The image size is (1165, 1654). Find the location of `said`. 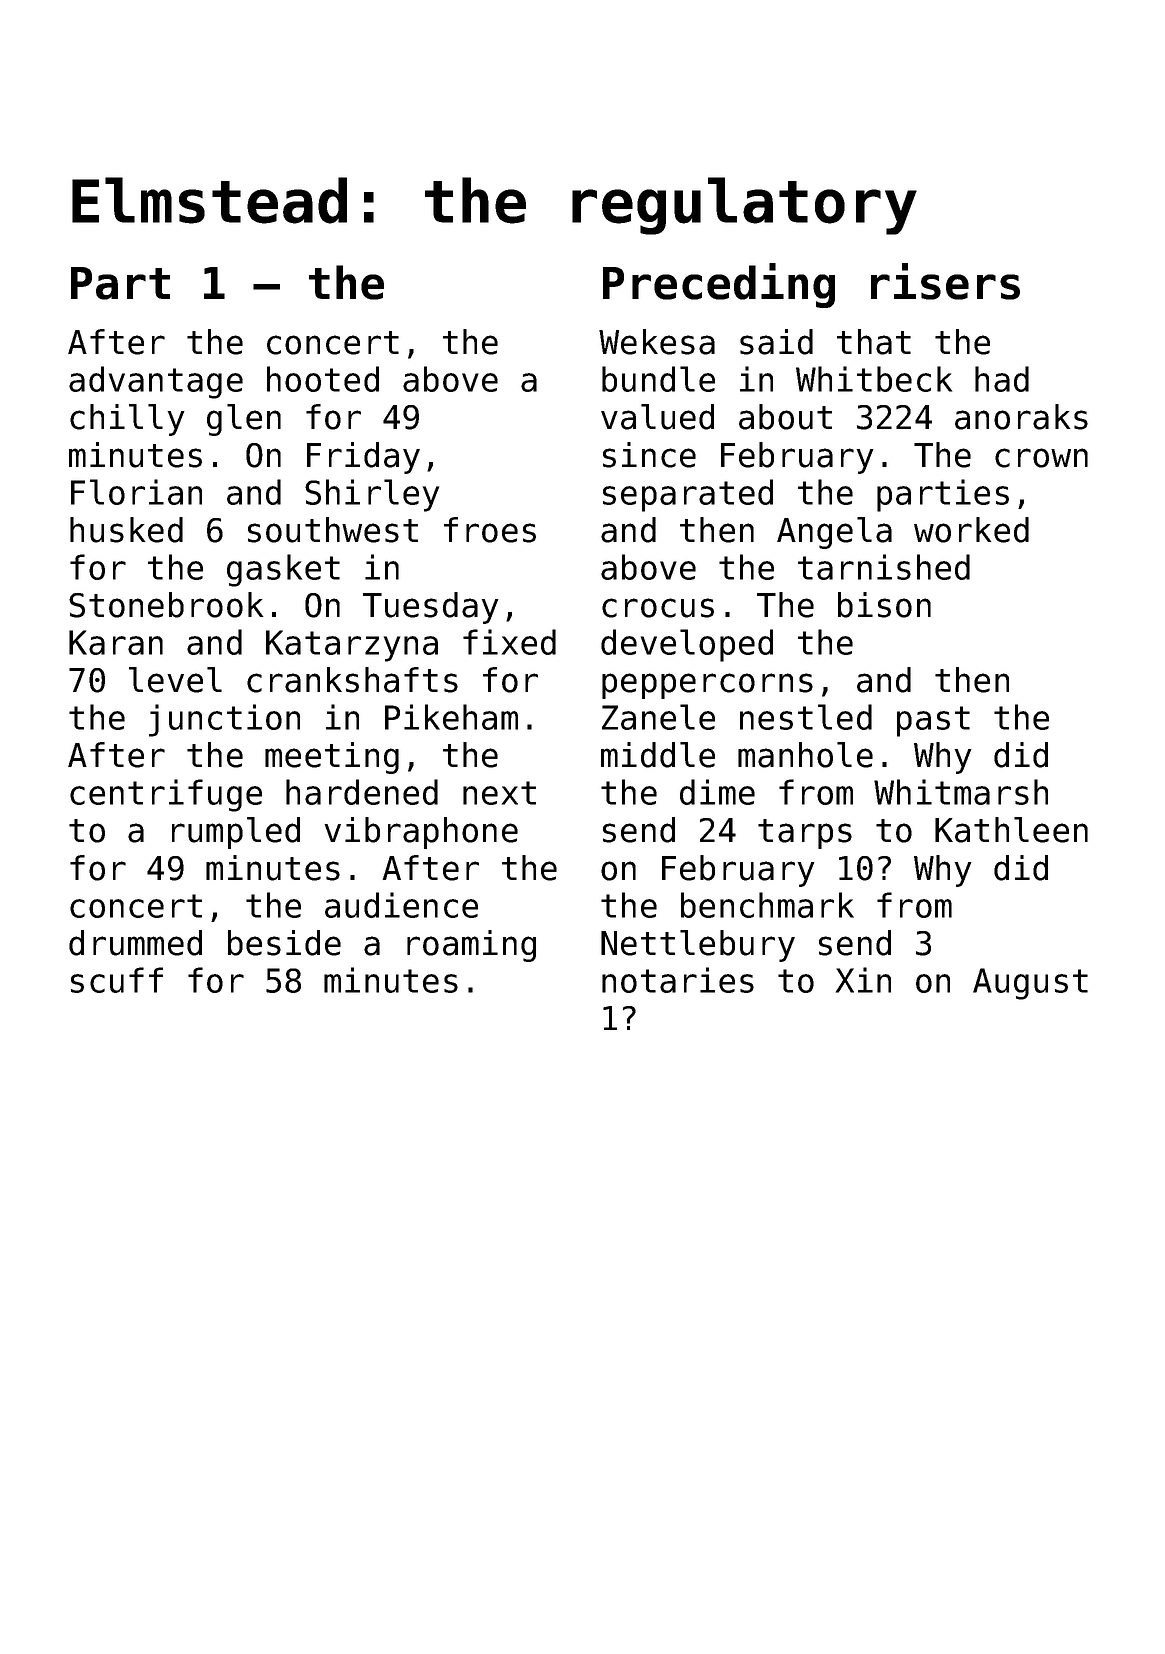

said is located at coordinates (776, 342).
